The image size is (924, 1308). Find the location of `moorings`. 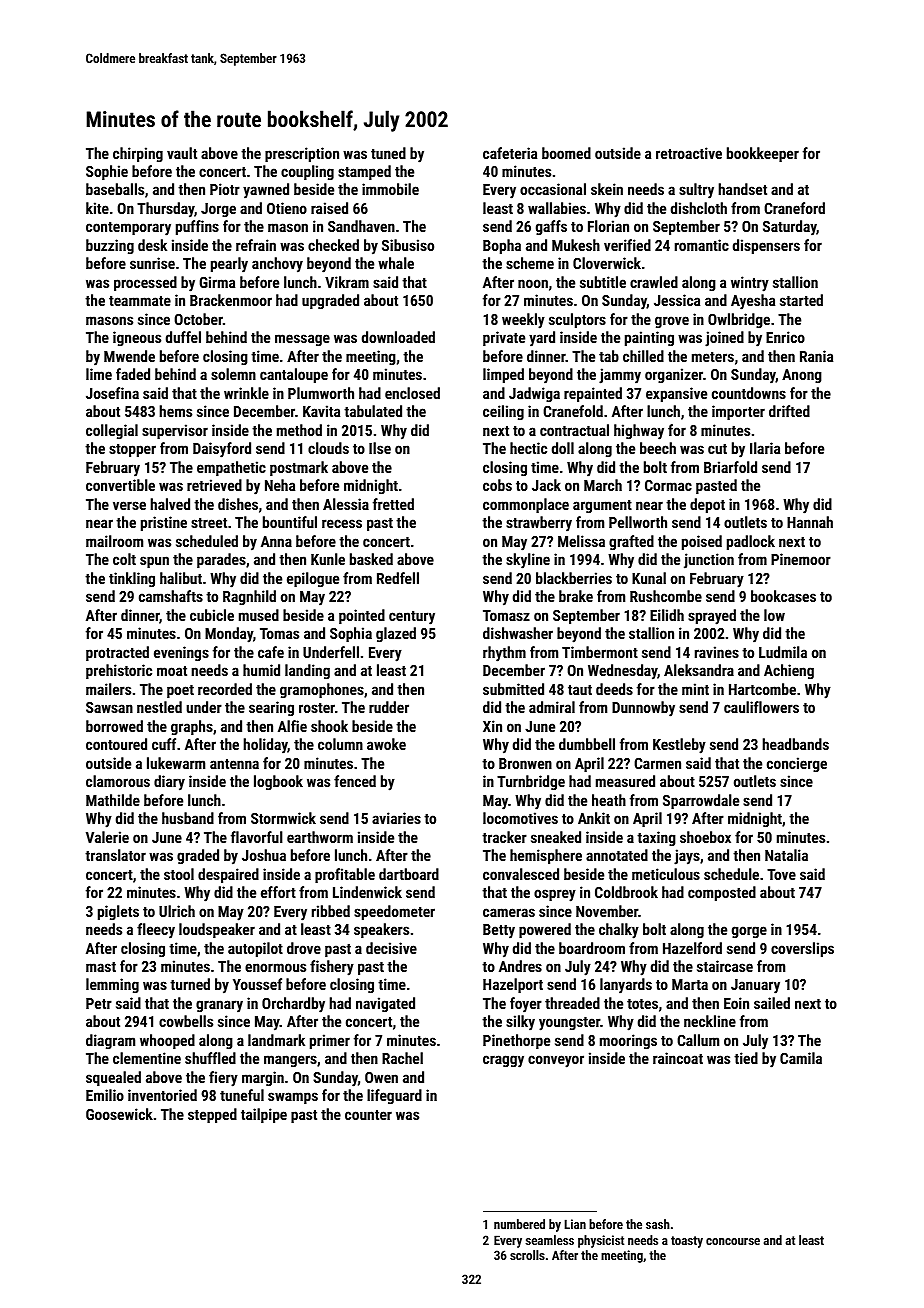

moorings is located at coordinates (628, 1041).
